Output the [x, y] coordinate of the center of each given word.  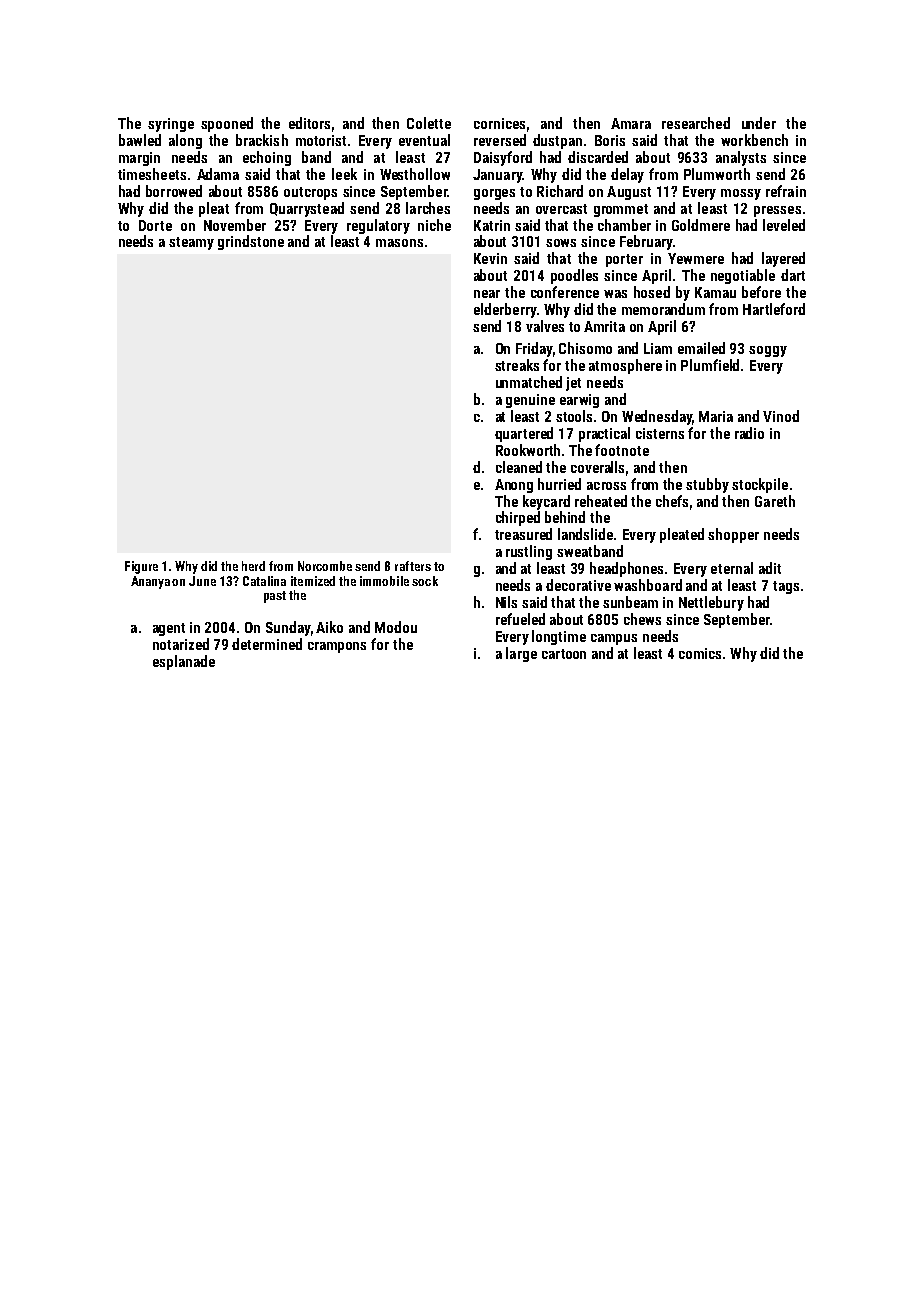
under [759, 123]
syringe [171, 125]
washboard [648, 585]
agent [169, 629]
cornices [499, 123]
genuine [530, 401]
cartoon [564, 654]
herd [253, 566]
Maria [716, 416]
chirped [518, 518]
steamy [191, 243]
